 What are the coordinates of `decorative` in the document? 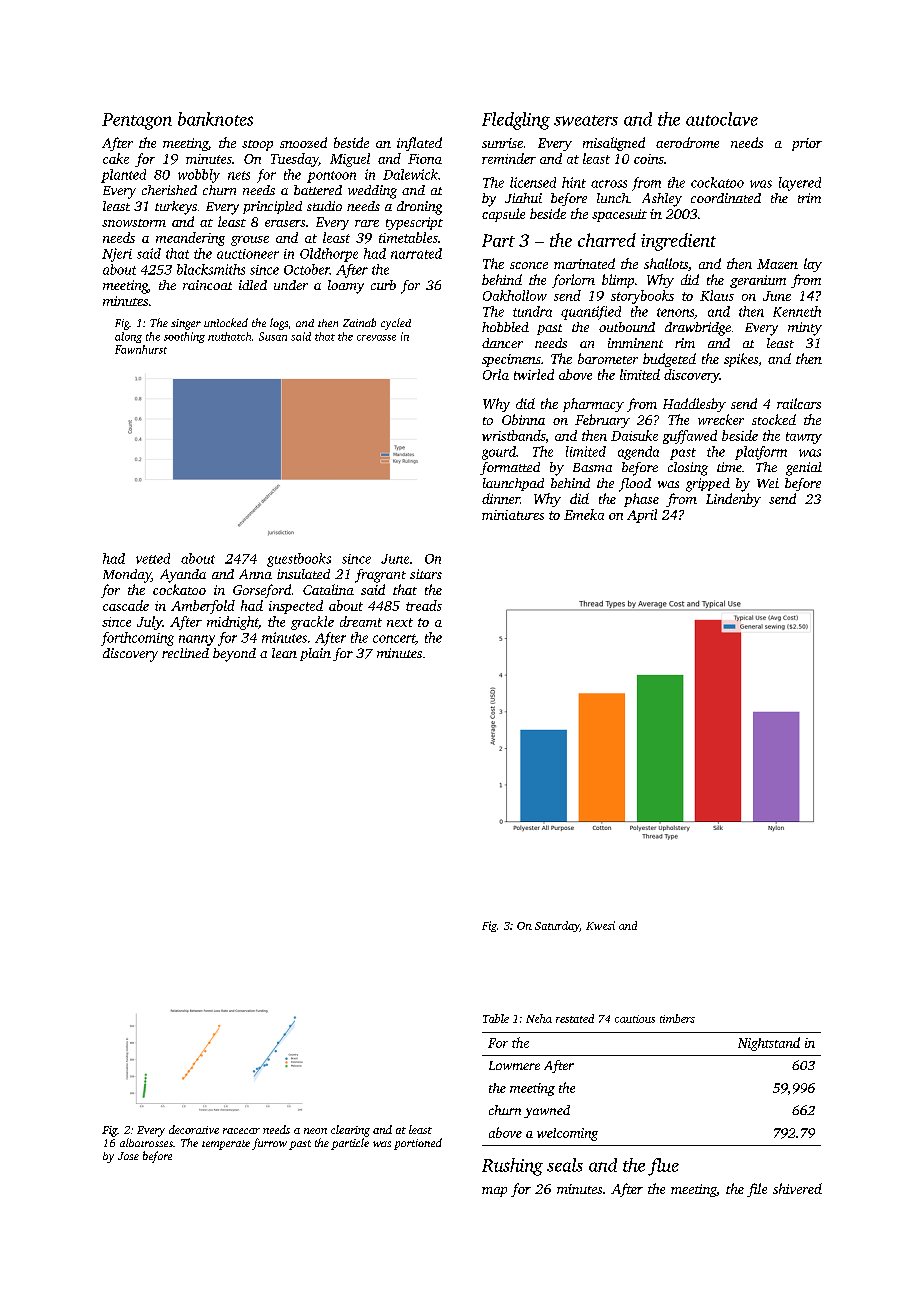 It's located at (194, 1129).
